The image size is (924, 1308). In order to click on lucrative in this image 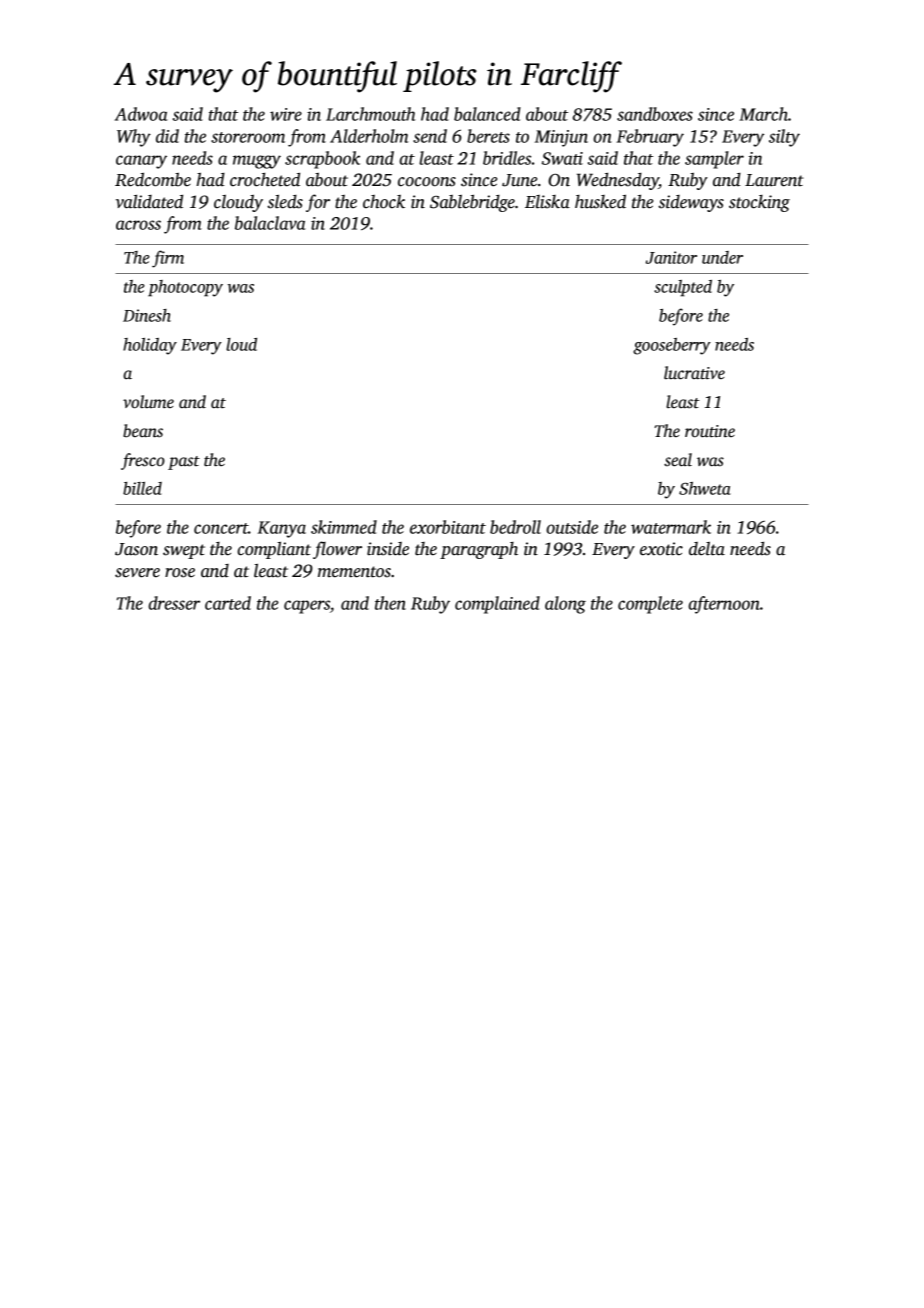, I will do `click(694, 373)`.
